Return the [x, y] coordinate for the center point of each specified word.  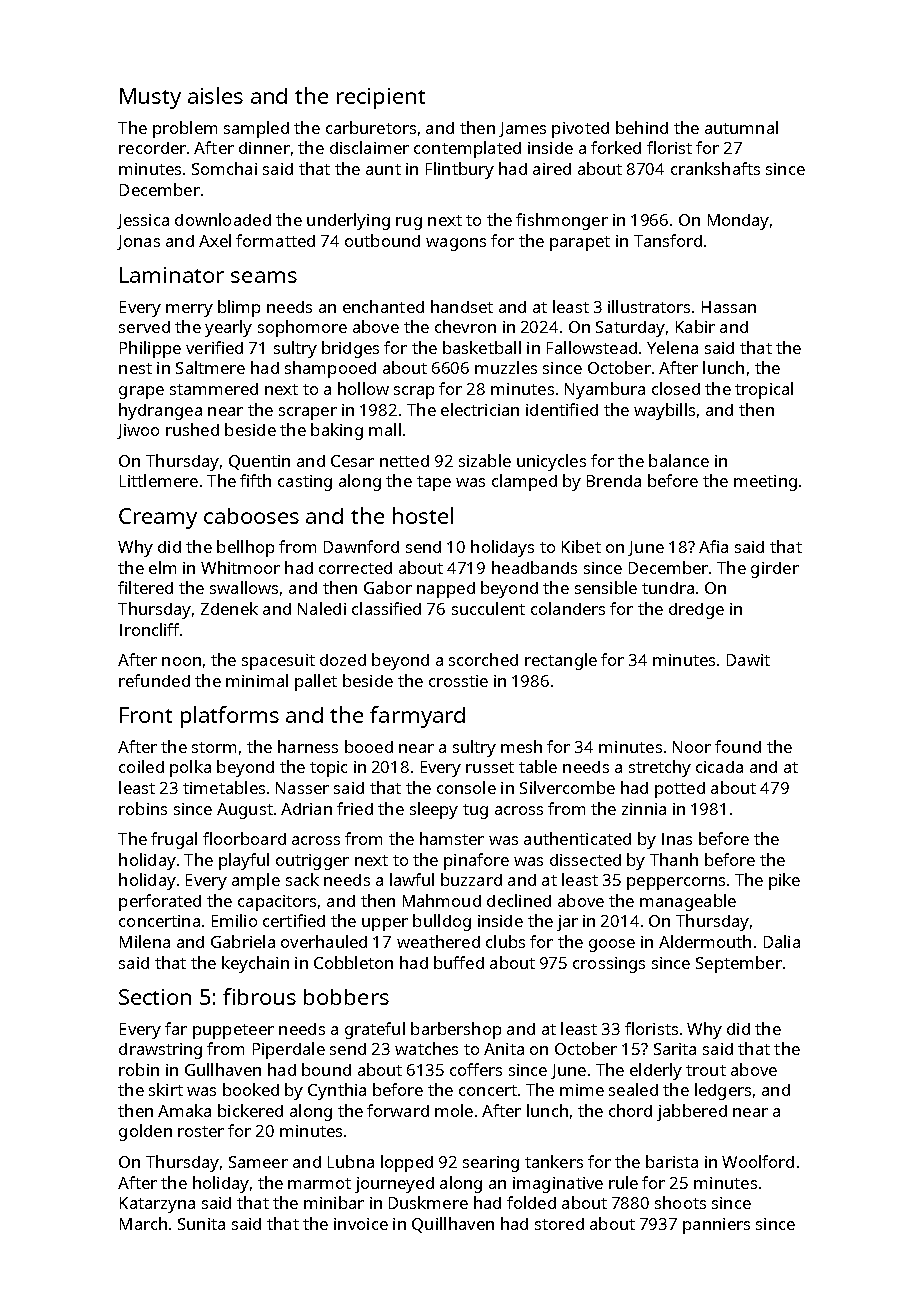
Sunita [201, 1224]
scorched [483, 659]
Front [146, 715]
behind [642, 127]
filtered [145, 587]
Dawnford [361, 546]
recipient [381, 98]
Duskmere [428, 1202]
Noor [692, 747]
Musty [150, 98]
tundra [668, 588]
